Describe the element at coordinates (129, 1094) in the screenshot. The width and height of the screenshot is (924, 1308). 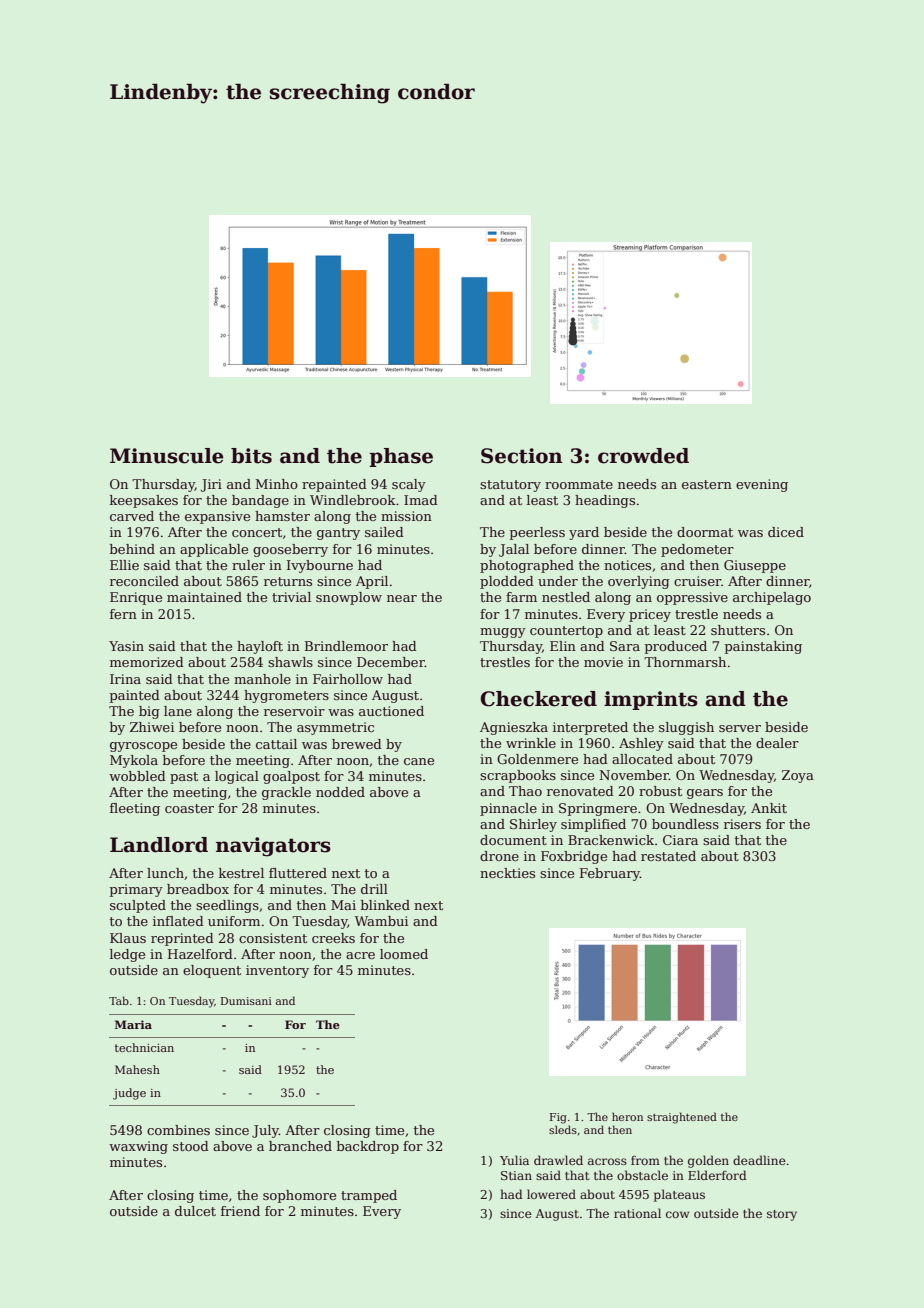
I see `judge` at that location.
